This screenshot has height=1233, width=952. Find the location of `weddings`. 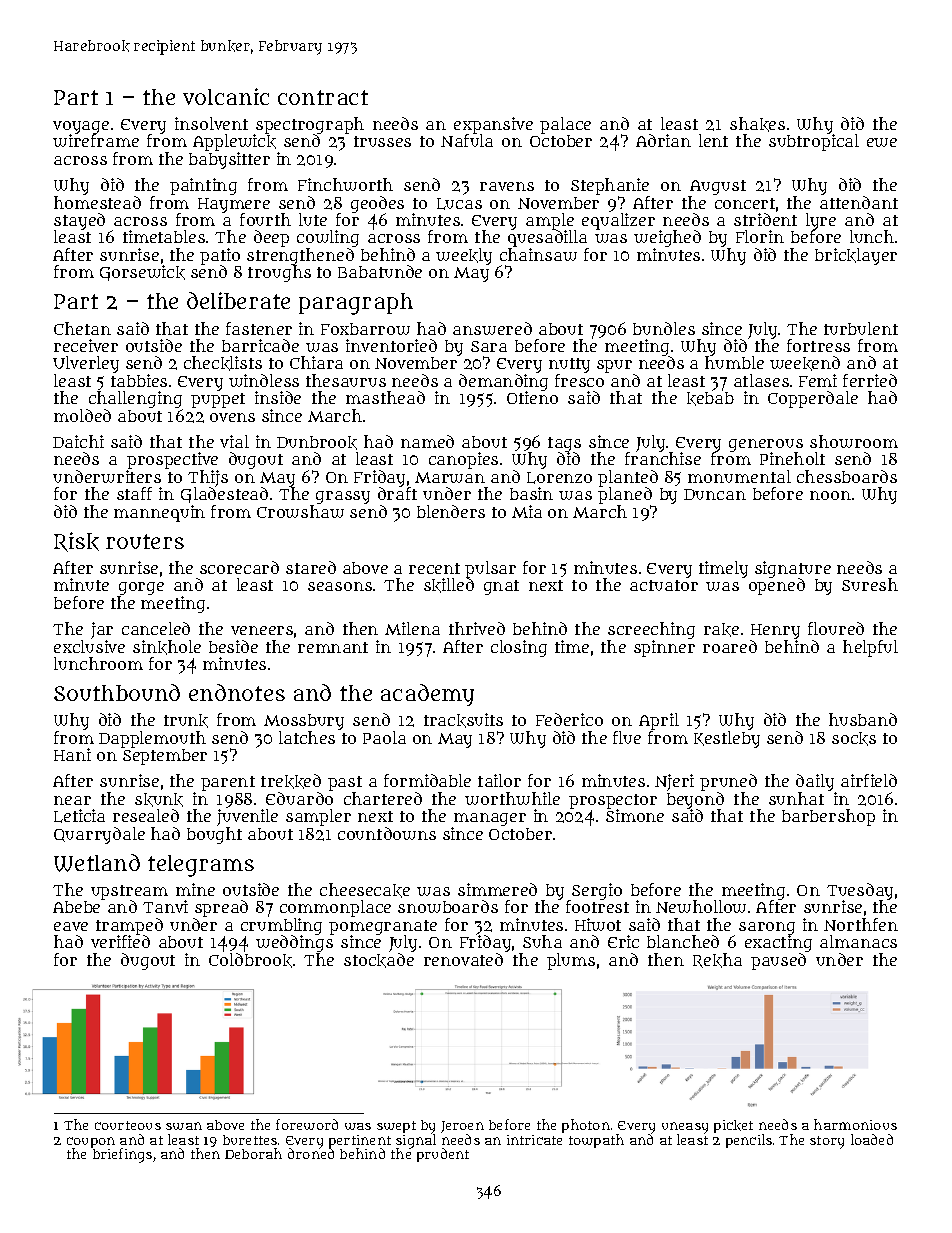

weddings is located at coordinates (294, 944).
